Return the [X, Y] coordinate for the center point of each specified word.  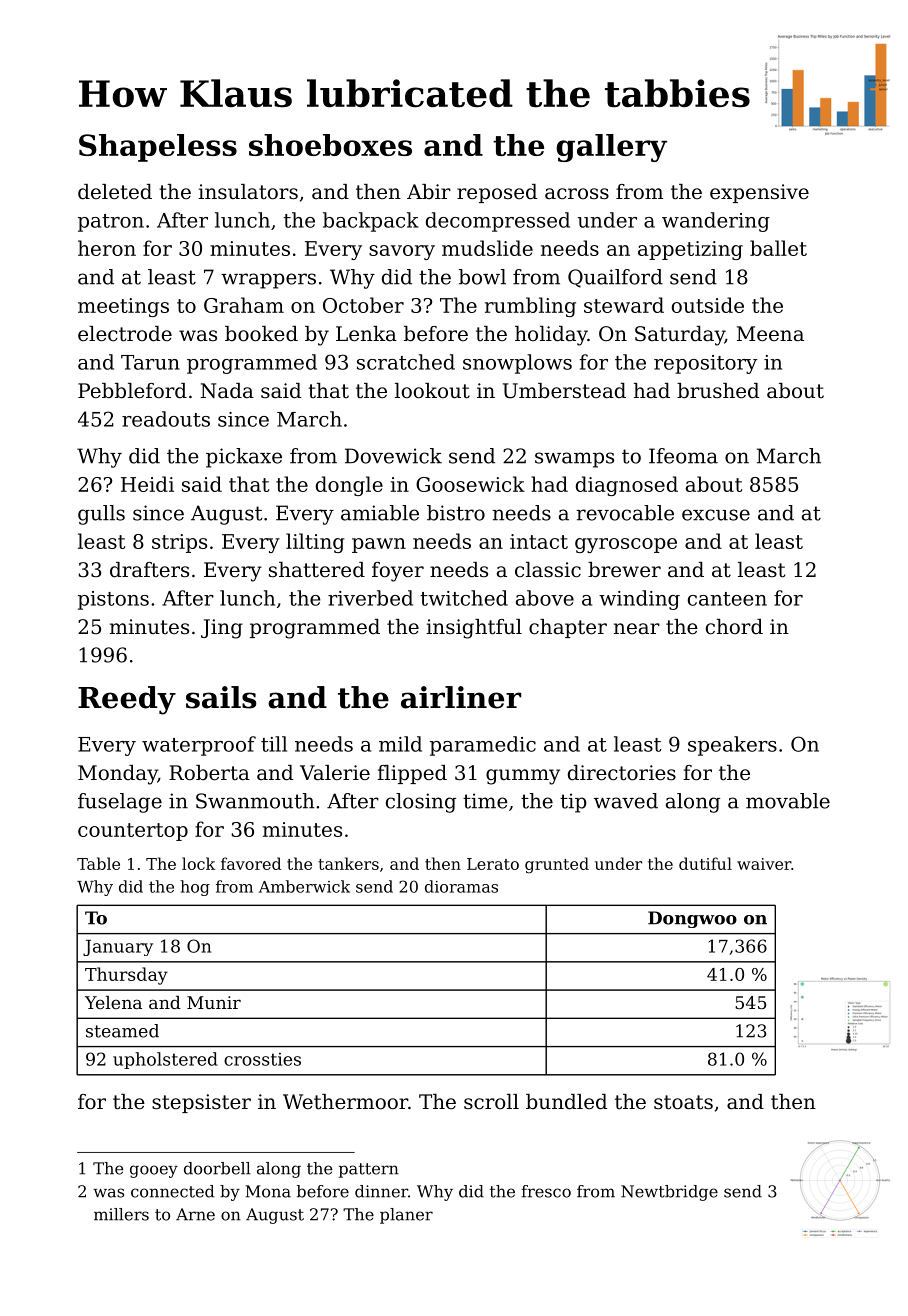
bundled [566, 1102]
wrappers [268, 281]
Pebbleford [132, 391]
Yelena [113, 1002]
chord [734, 627]
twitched [464, 598]
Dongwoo [692, 919]
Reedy [127, 700]
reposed [497, 193]
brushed [718, 391]
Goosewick [470, 484]
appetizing [690, 250]
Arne [195, 1214]
